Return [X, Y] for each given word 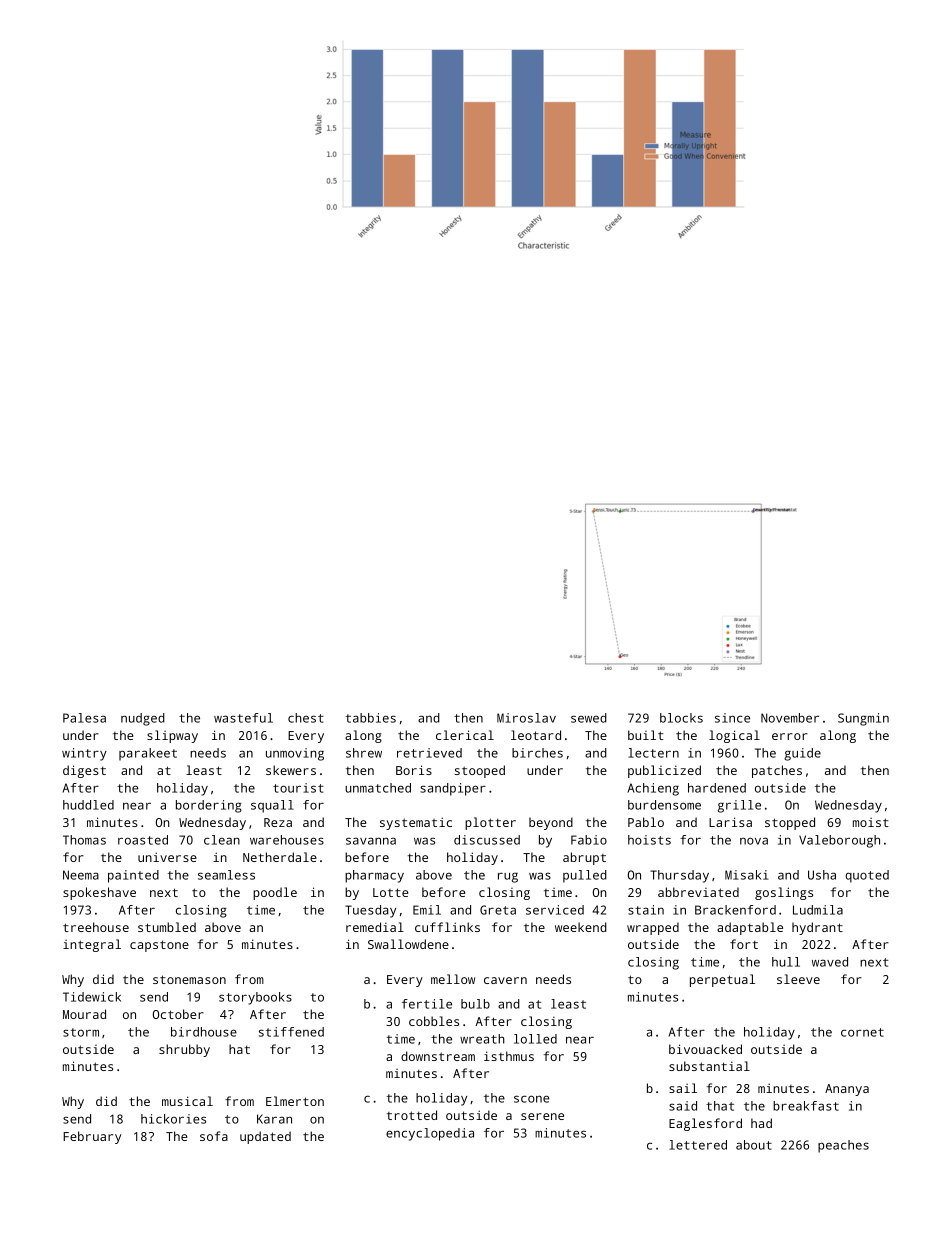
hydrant [817, 928]
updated [265, 1137]
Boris [414, 770]
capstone [159, 946]
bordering [209, 806]
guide [802, 754]
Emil [427, 910]
